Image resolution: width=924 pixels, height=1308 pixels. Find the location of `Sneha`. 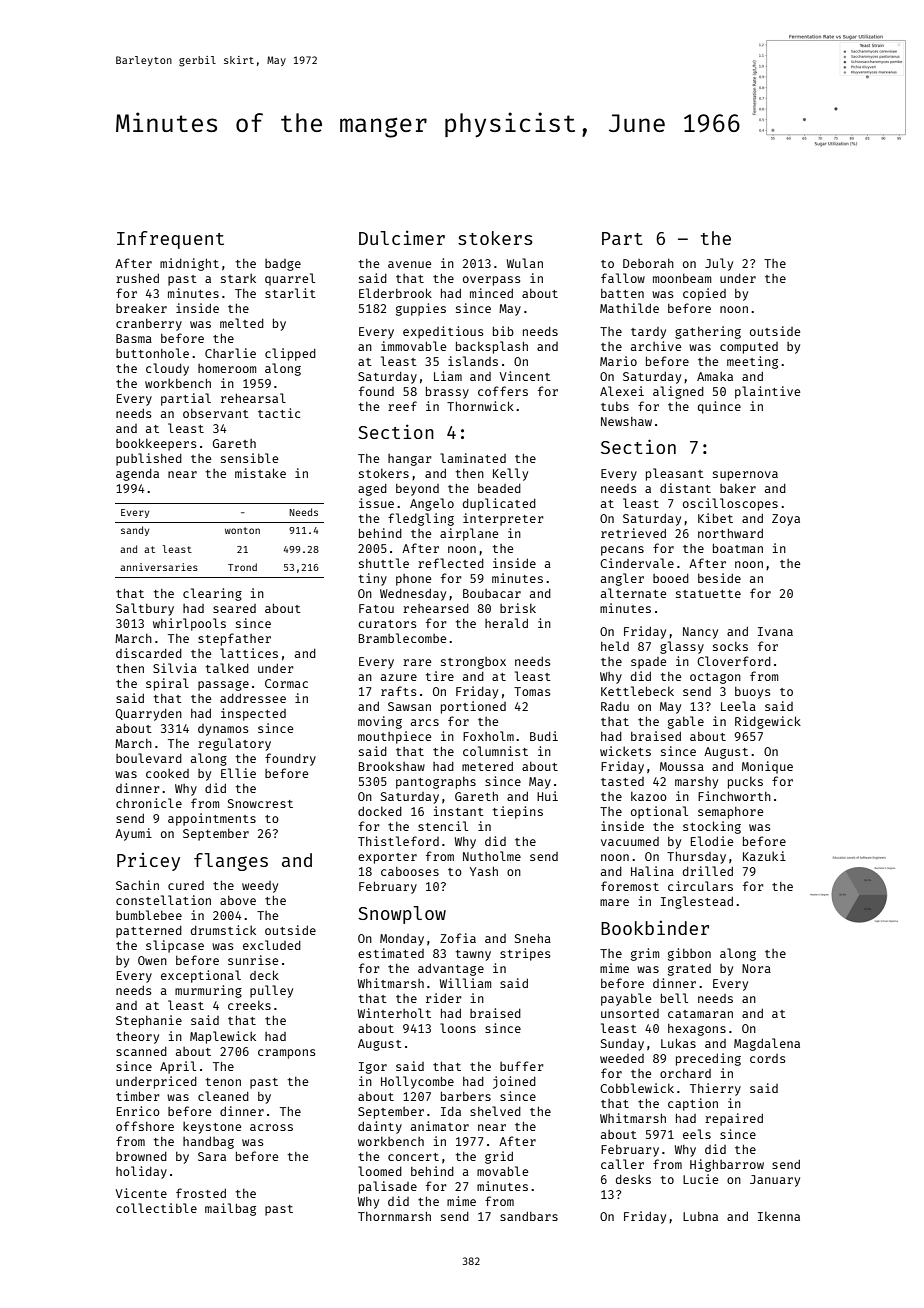

Sneha is located at coordinates (533, 938).
